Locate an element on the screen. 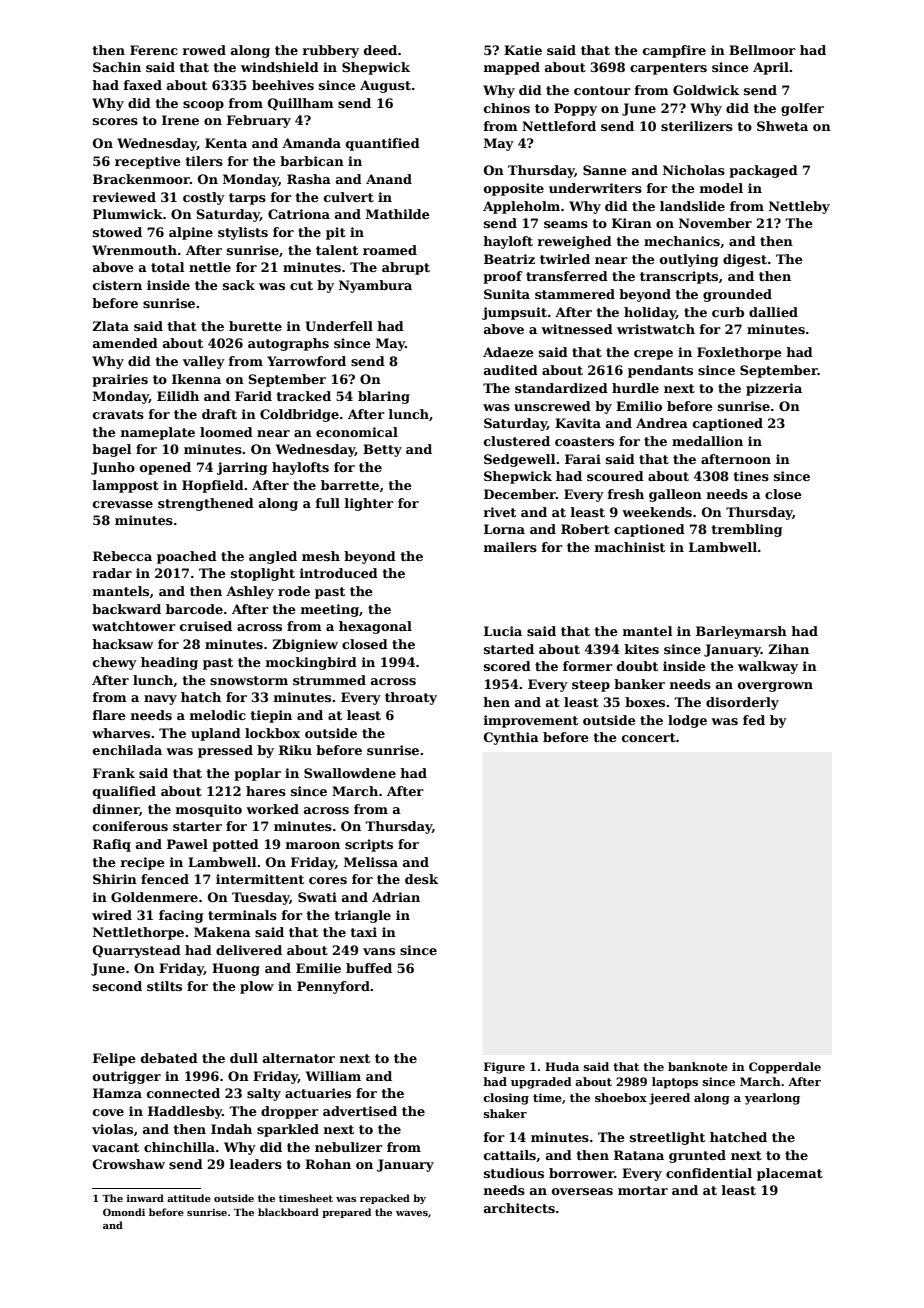  prepared is located at coordinates (346, 1213).
